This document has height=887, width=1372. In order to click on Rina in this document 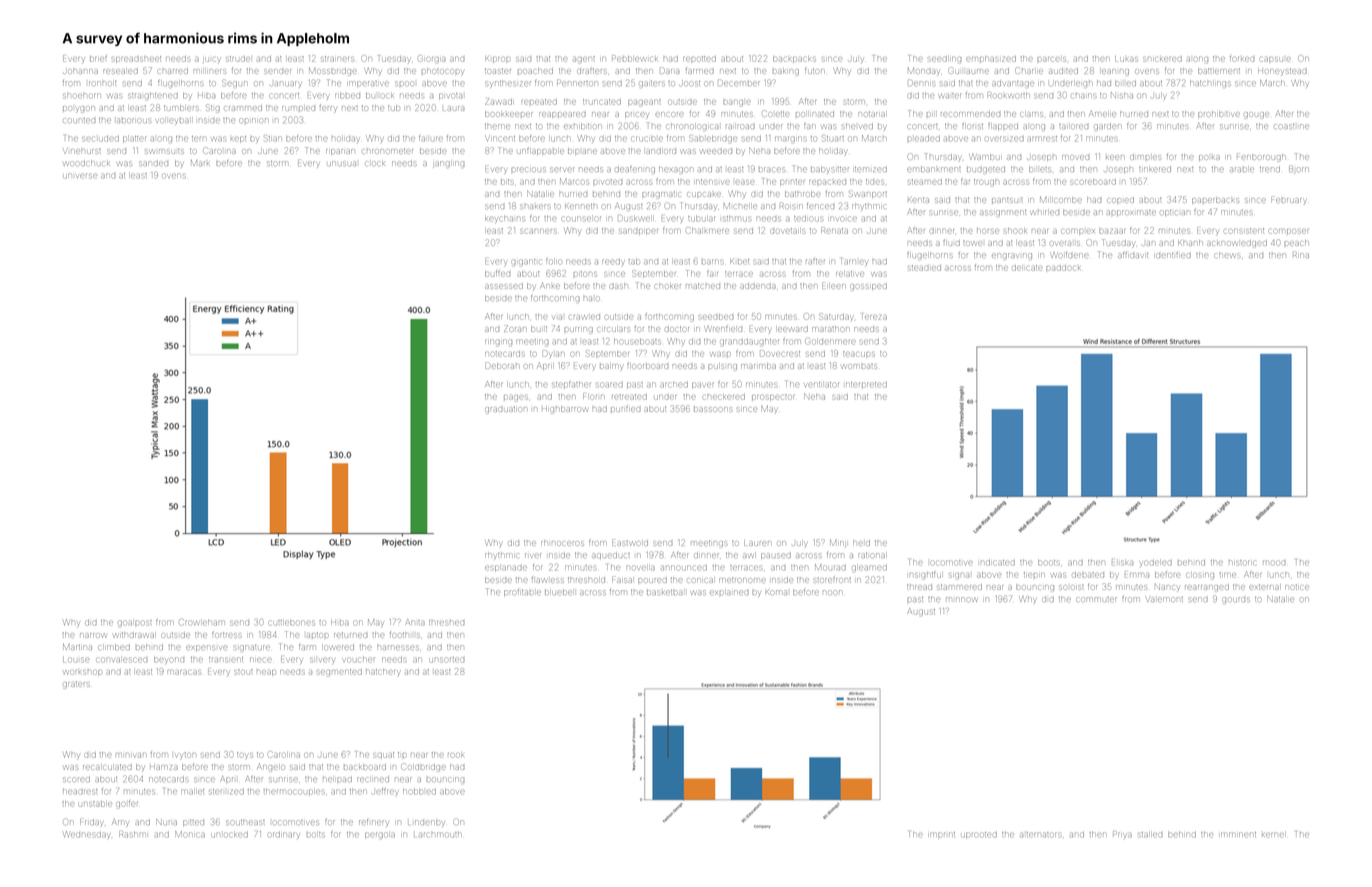, I will do `click(1301, 255)`.
